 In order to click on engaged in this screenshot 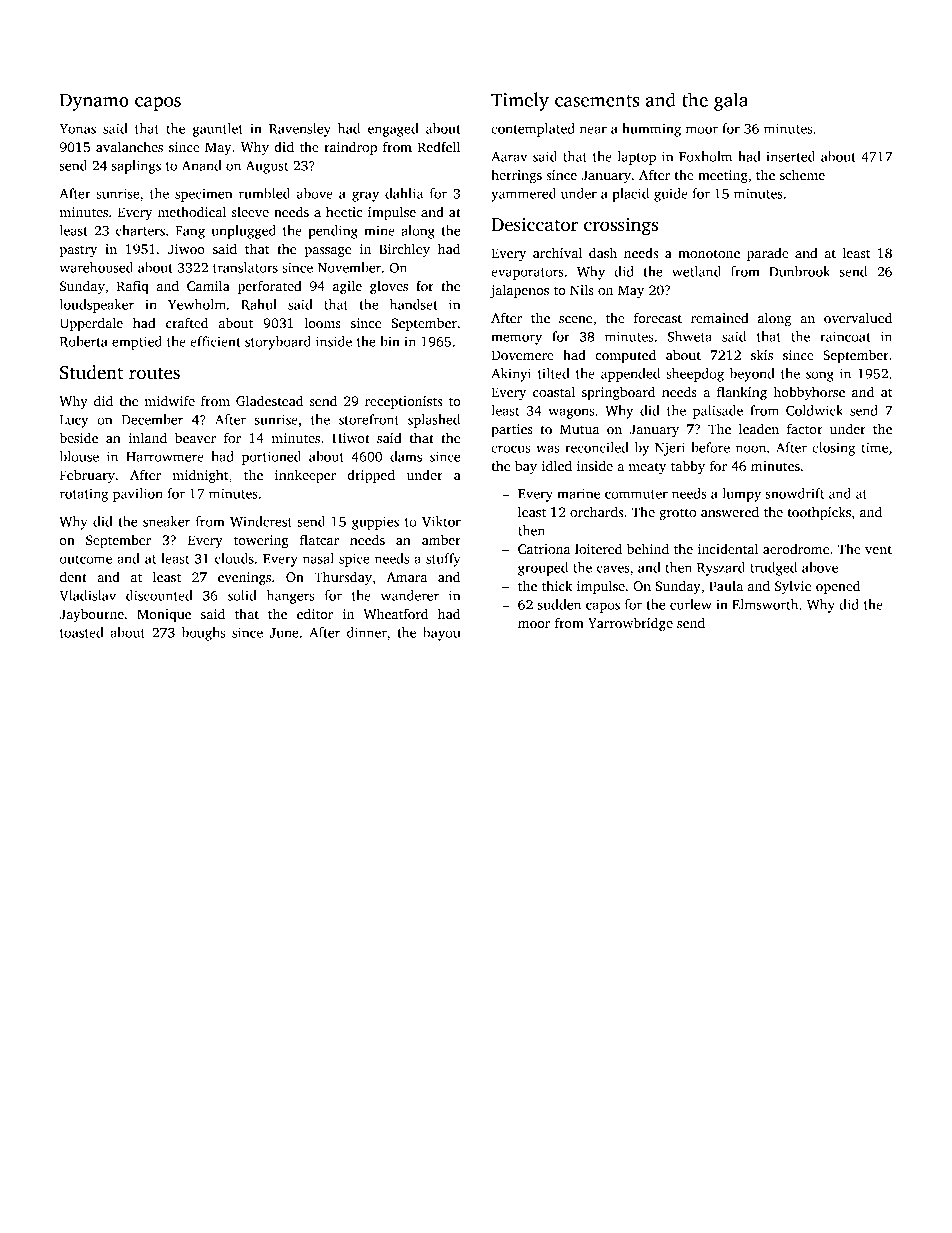, I will do `click(393, 130)`.
